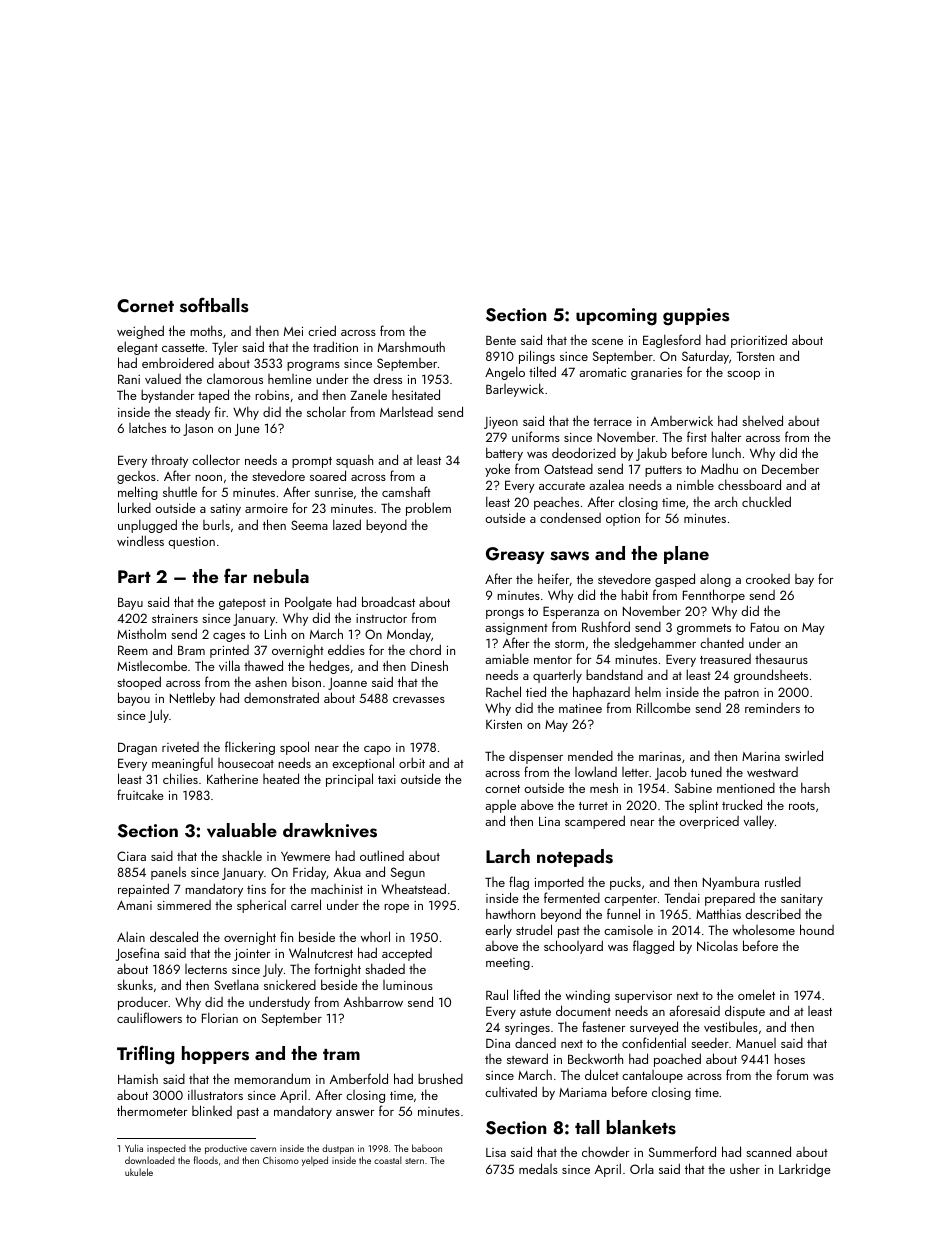 The image size is (952, 1233). I want to click on poached, so click(677, 1060).
